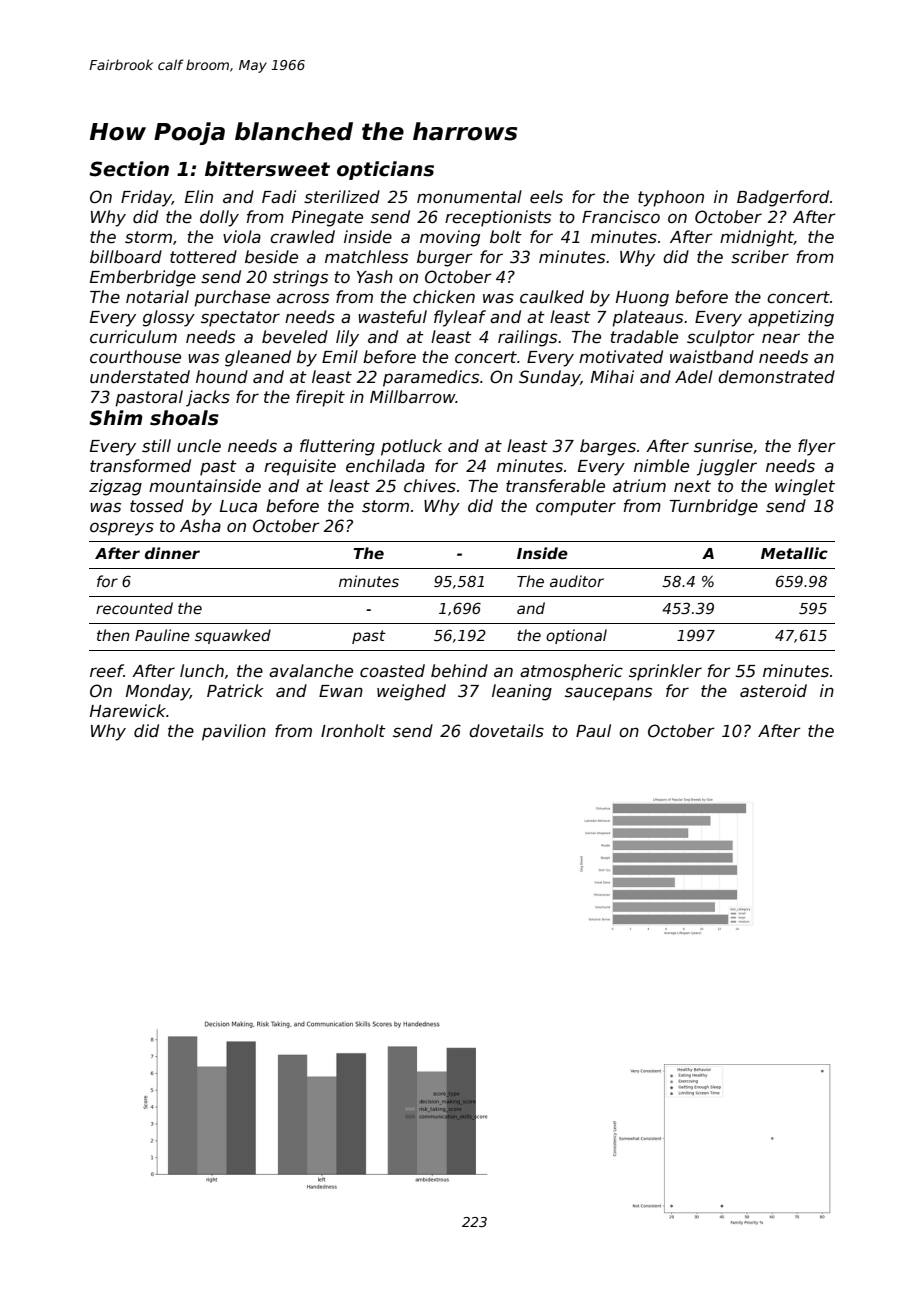  What do you see at coordinates (713, 507) in the screenshot?
I see `Turnbridge` at bounding box center [713, 507].
